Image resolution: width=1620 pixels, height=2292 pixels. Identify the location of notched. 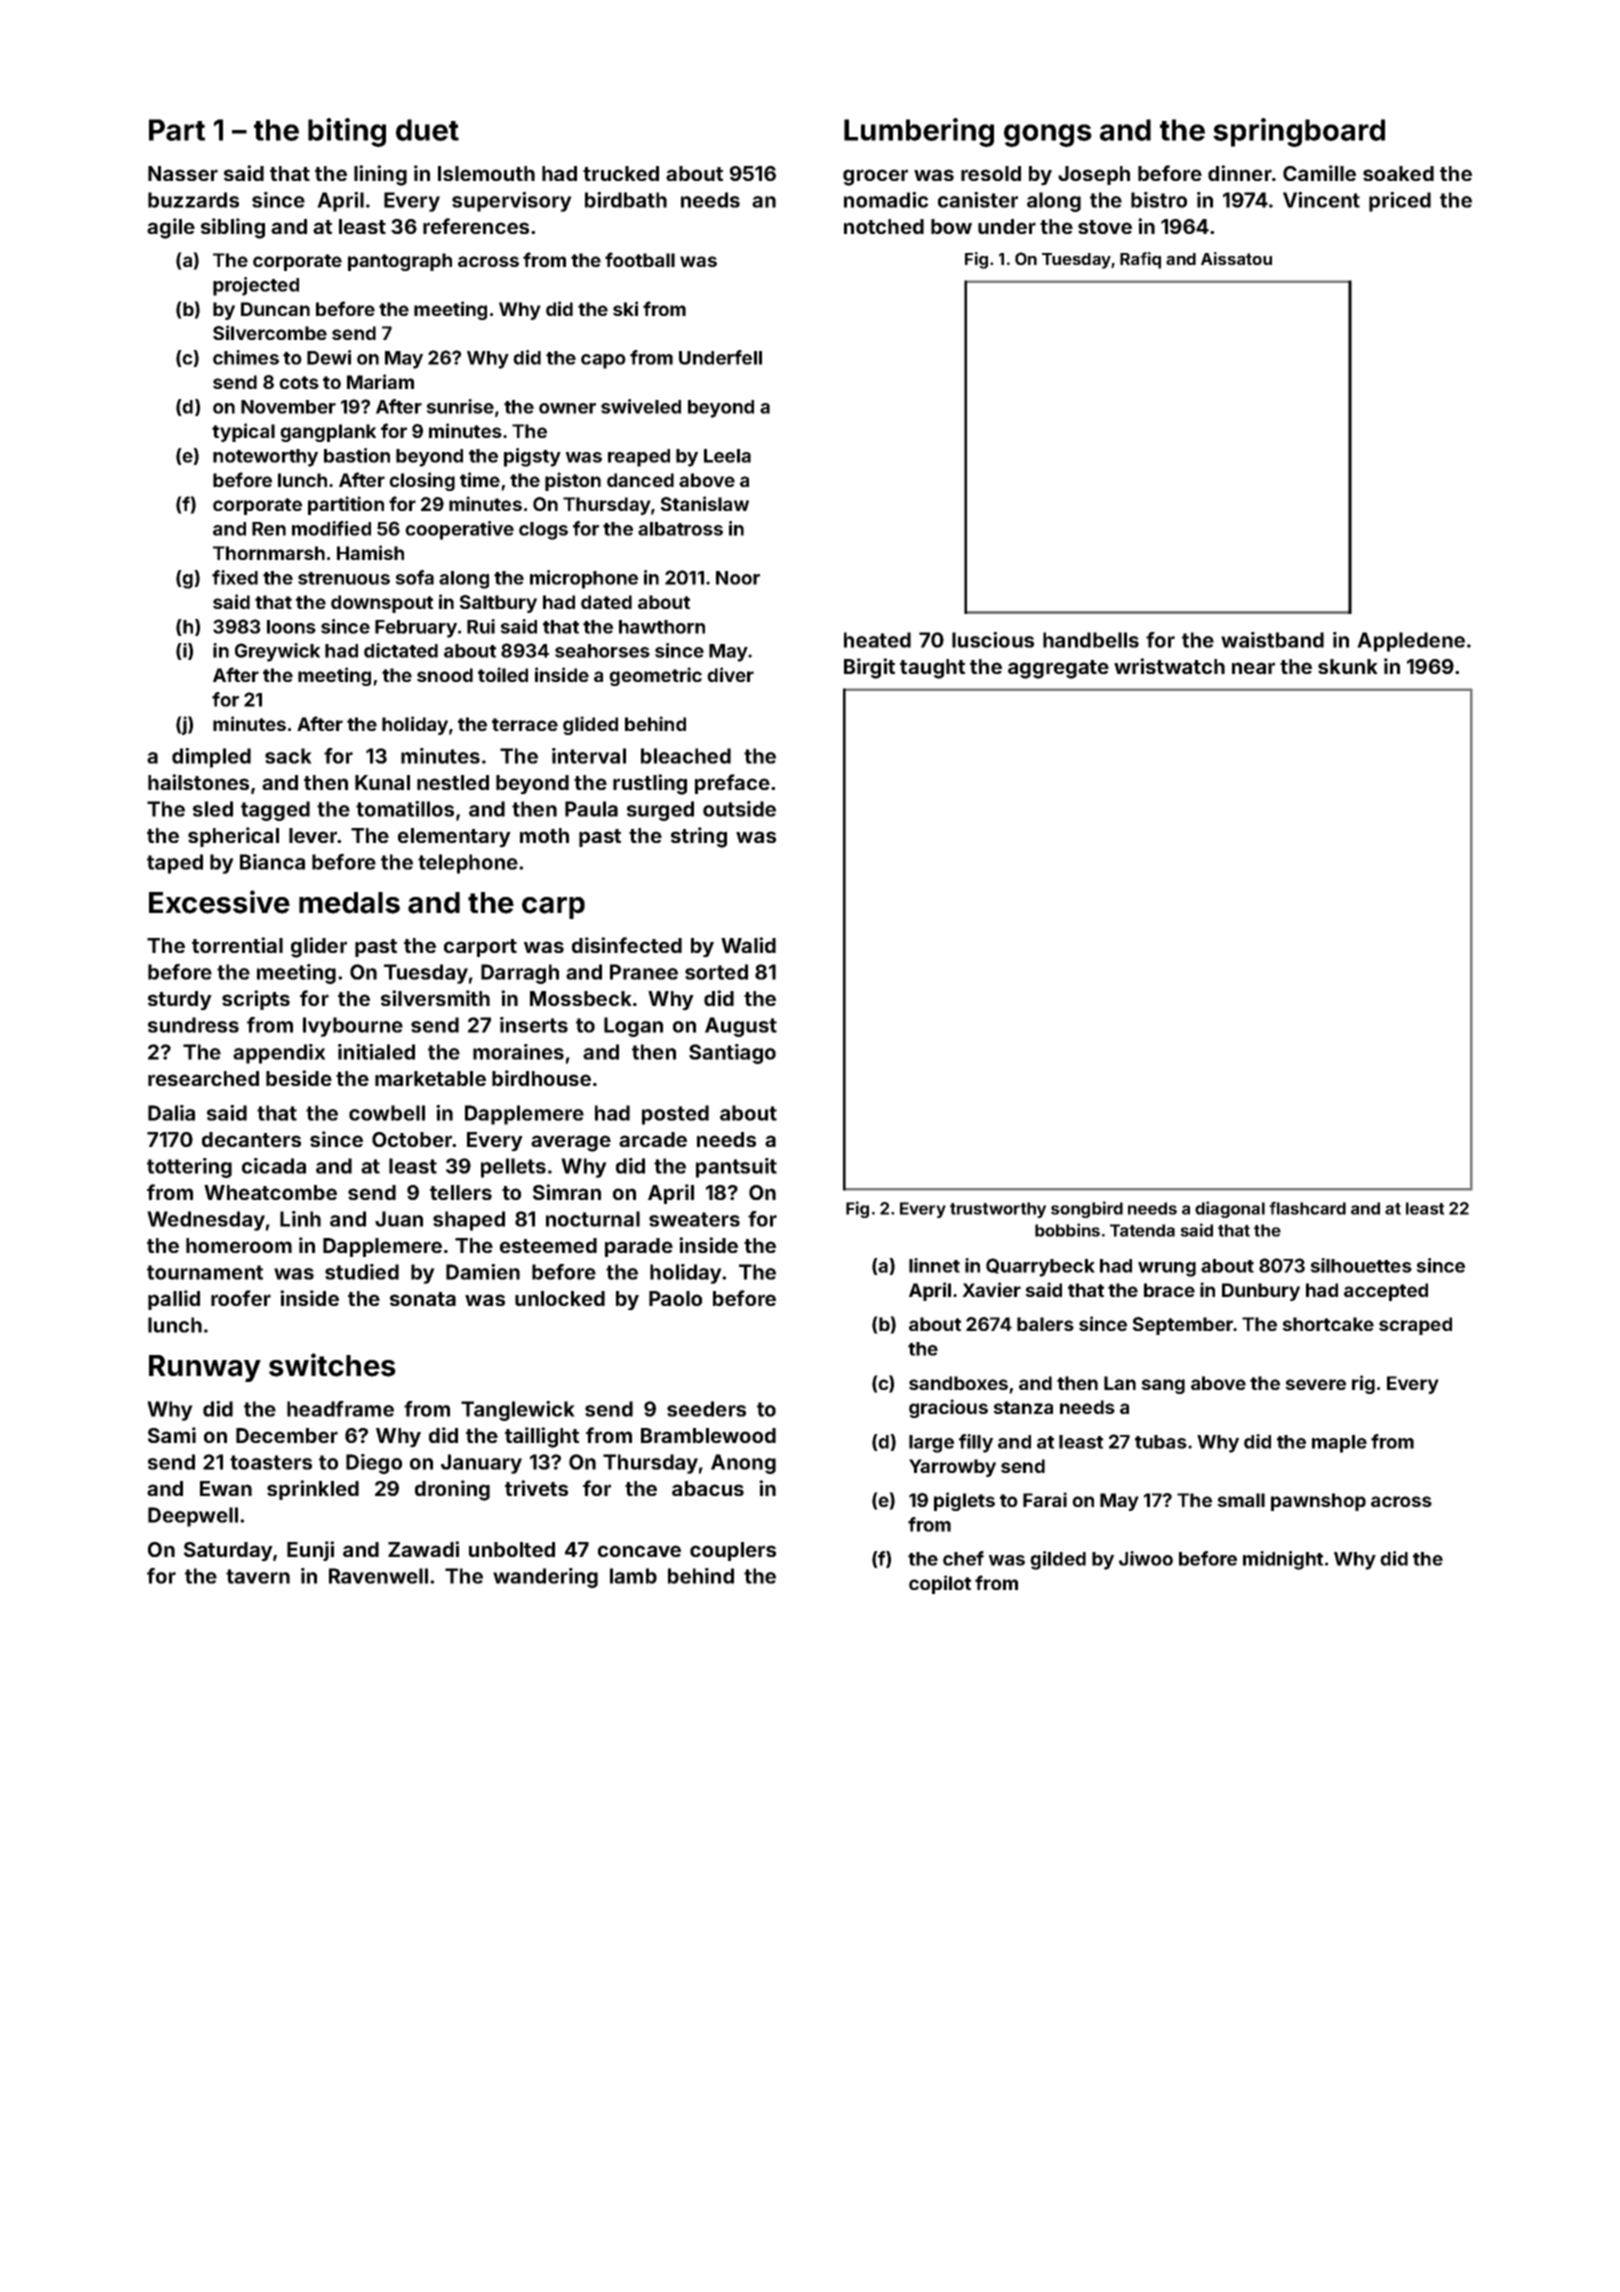
(884, 226).
